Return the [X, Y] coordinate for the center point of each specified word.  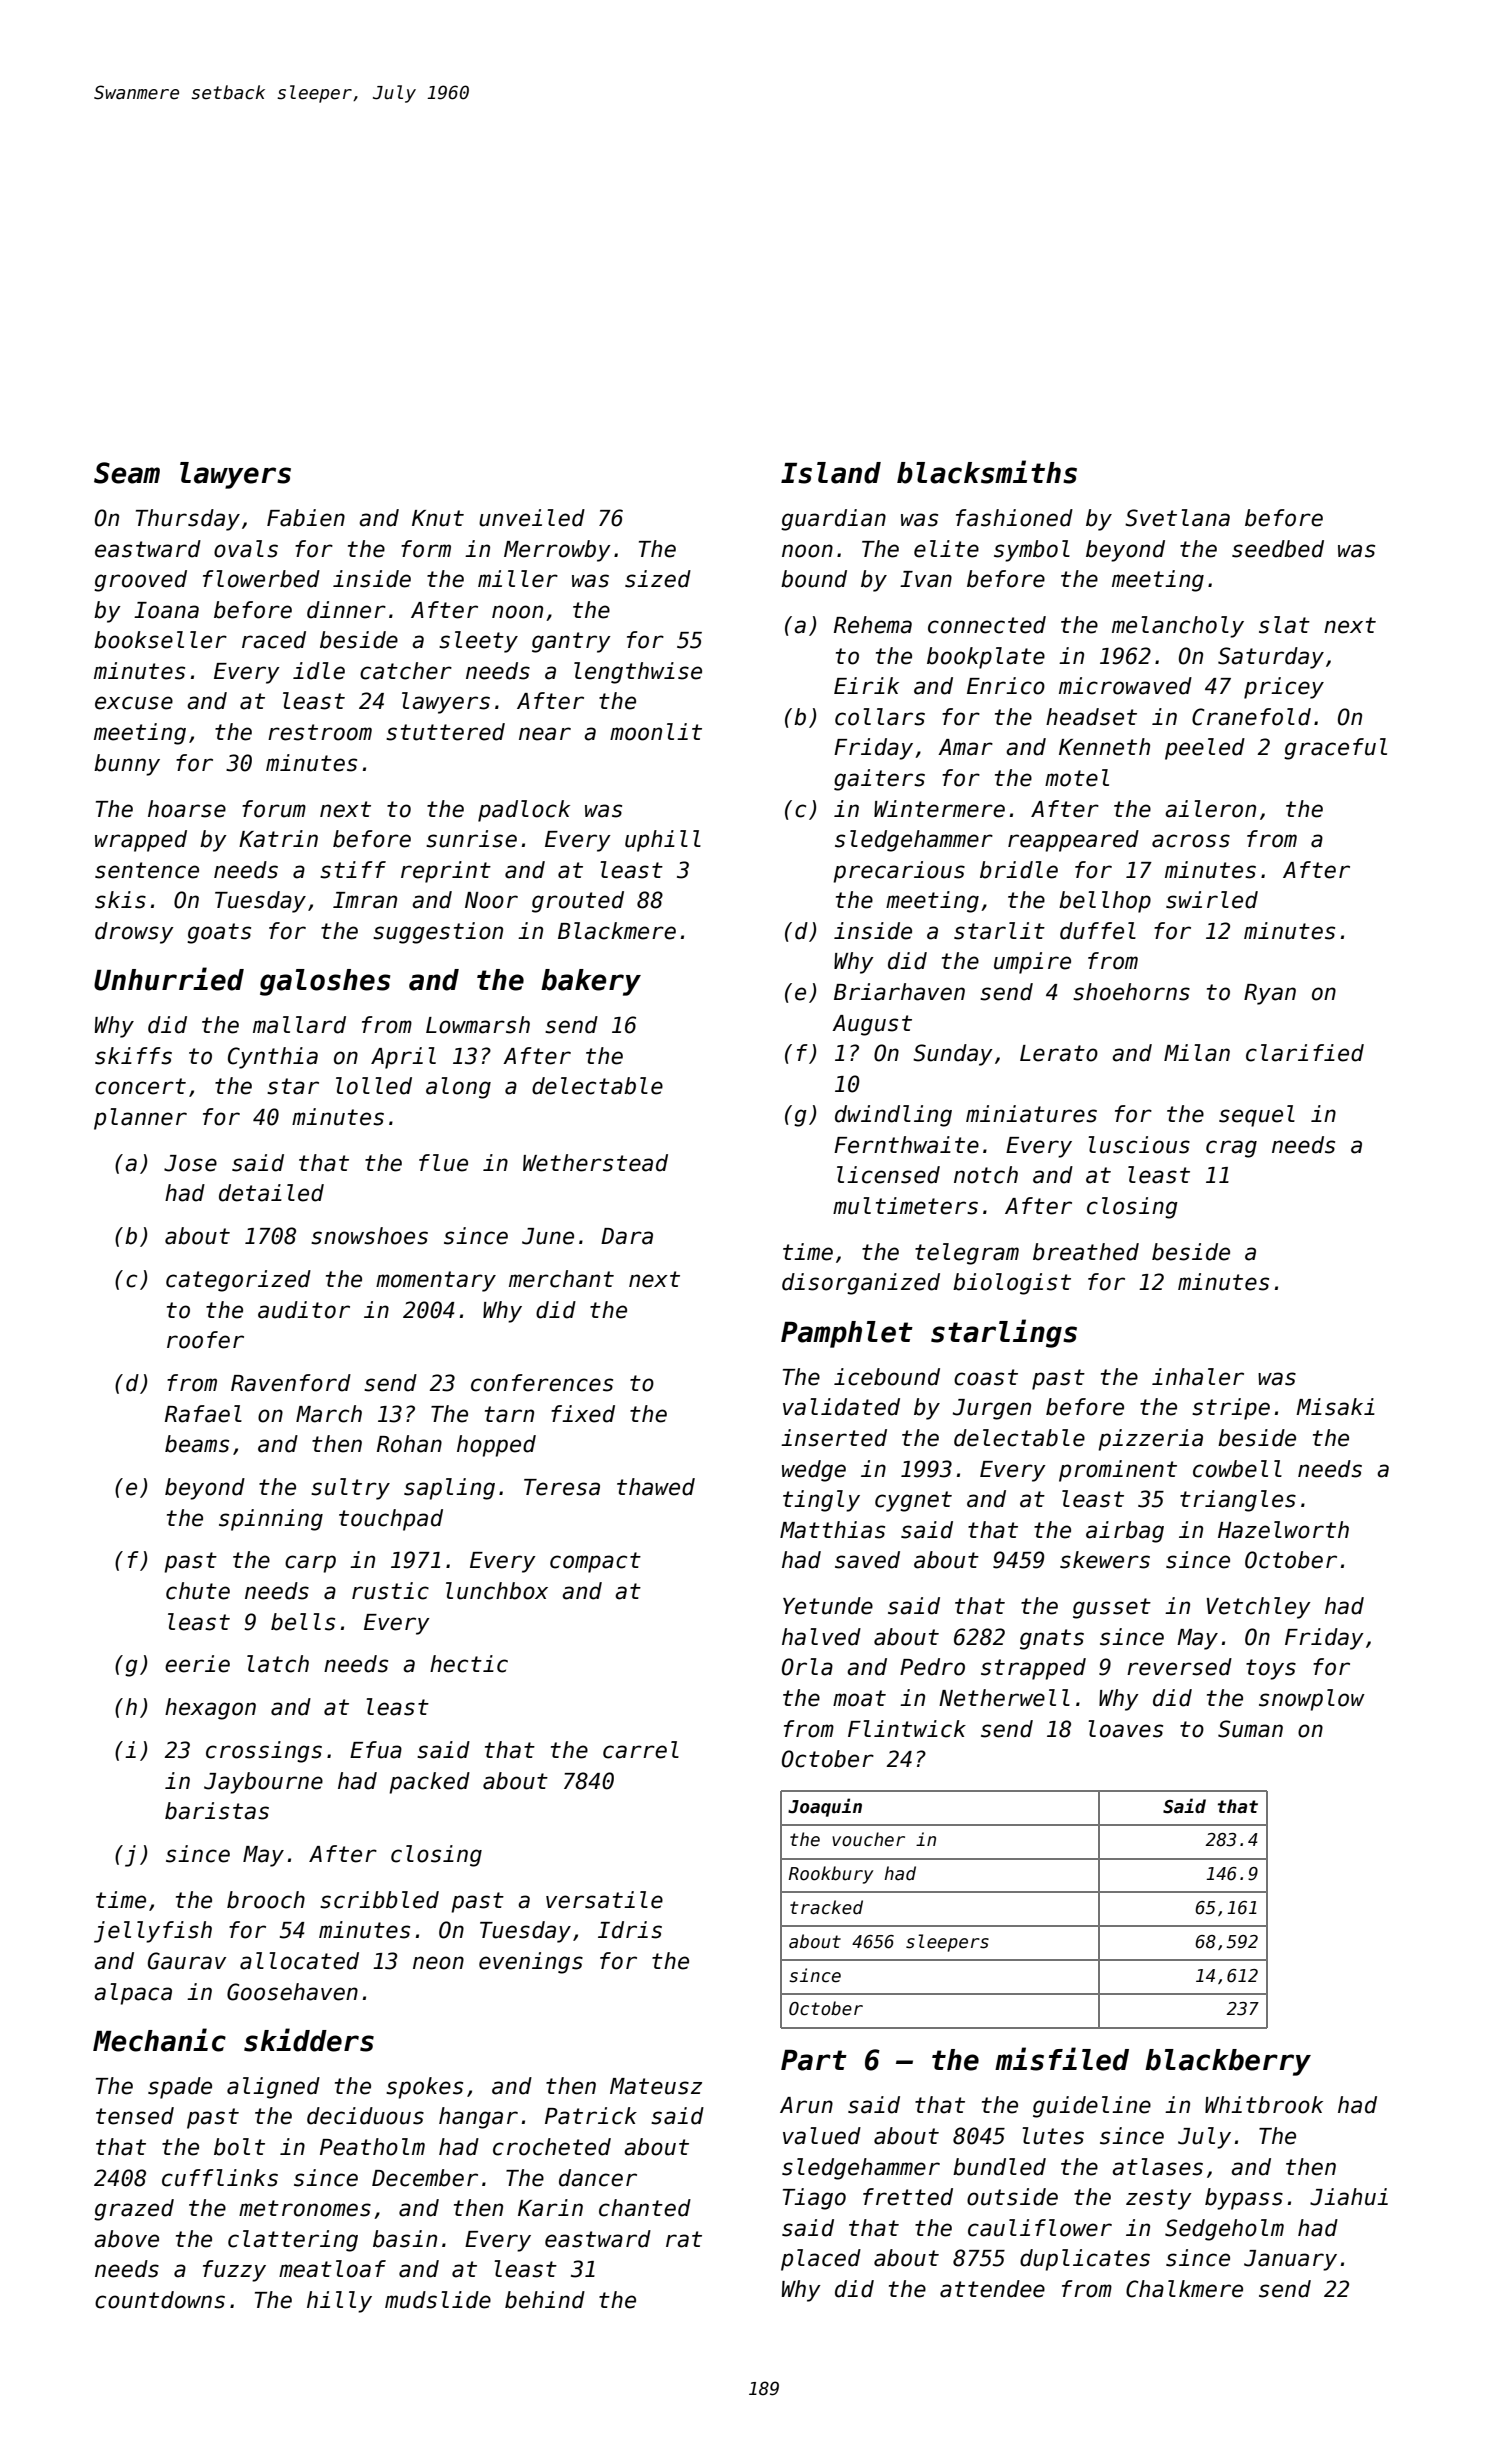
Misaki [1335, 1407]
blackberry [1228, 2062]
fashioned [1014, 518]
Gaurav [187, 1961]
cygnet [913, 1501]
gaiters [879, 780]
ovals [246, 549]
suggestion [438, 933]
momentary [436, 1281]
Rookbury [831, 1875]
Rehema [873, 625]
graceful [1335, 749]
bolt [239, 2147]
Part [814, 2060]
